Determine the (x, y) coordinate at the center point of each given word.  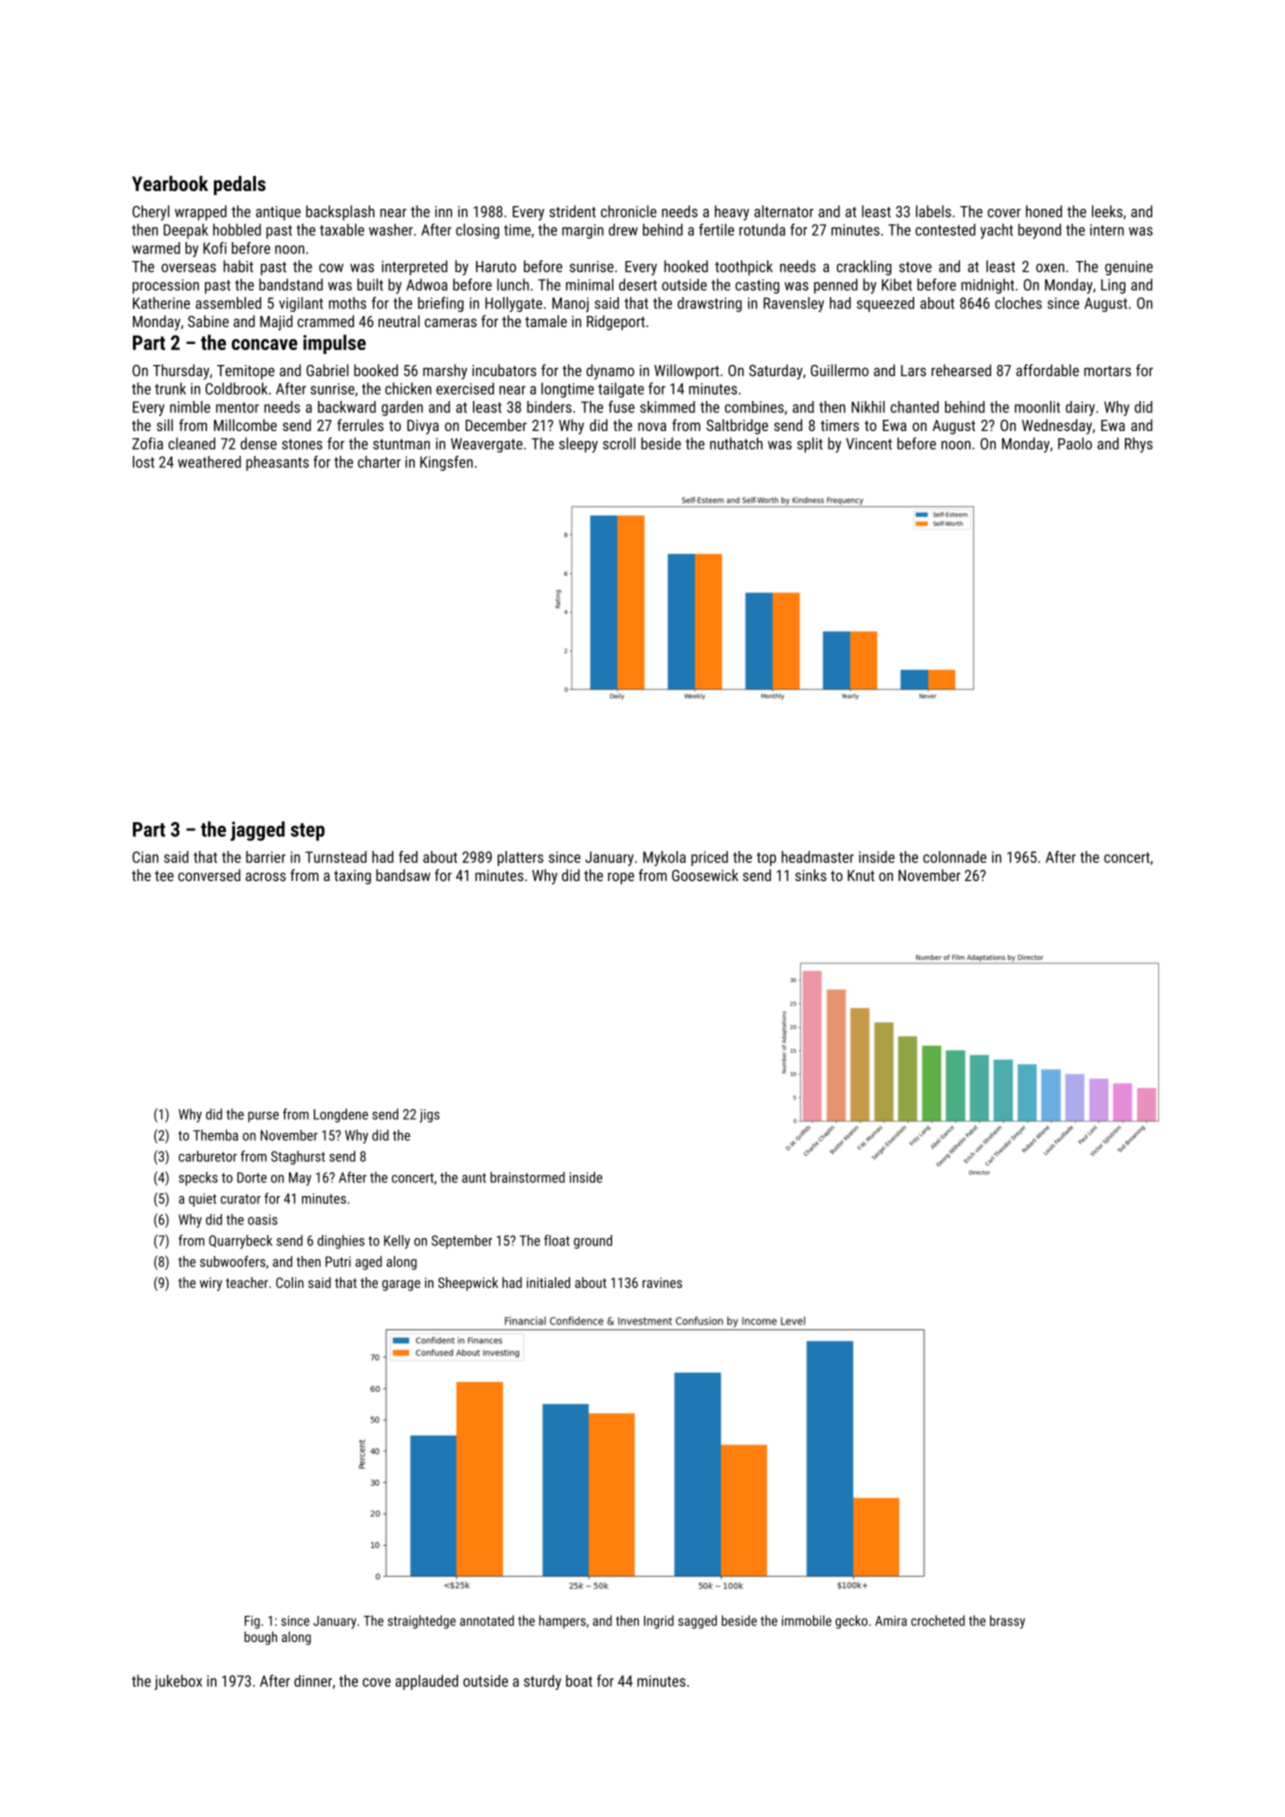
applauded (426, 1682)
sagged (697, 1622)
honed (1044, 211)
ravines (662, 1282)
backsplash (340, 213)
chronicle (629, 211)
